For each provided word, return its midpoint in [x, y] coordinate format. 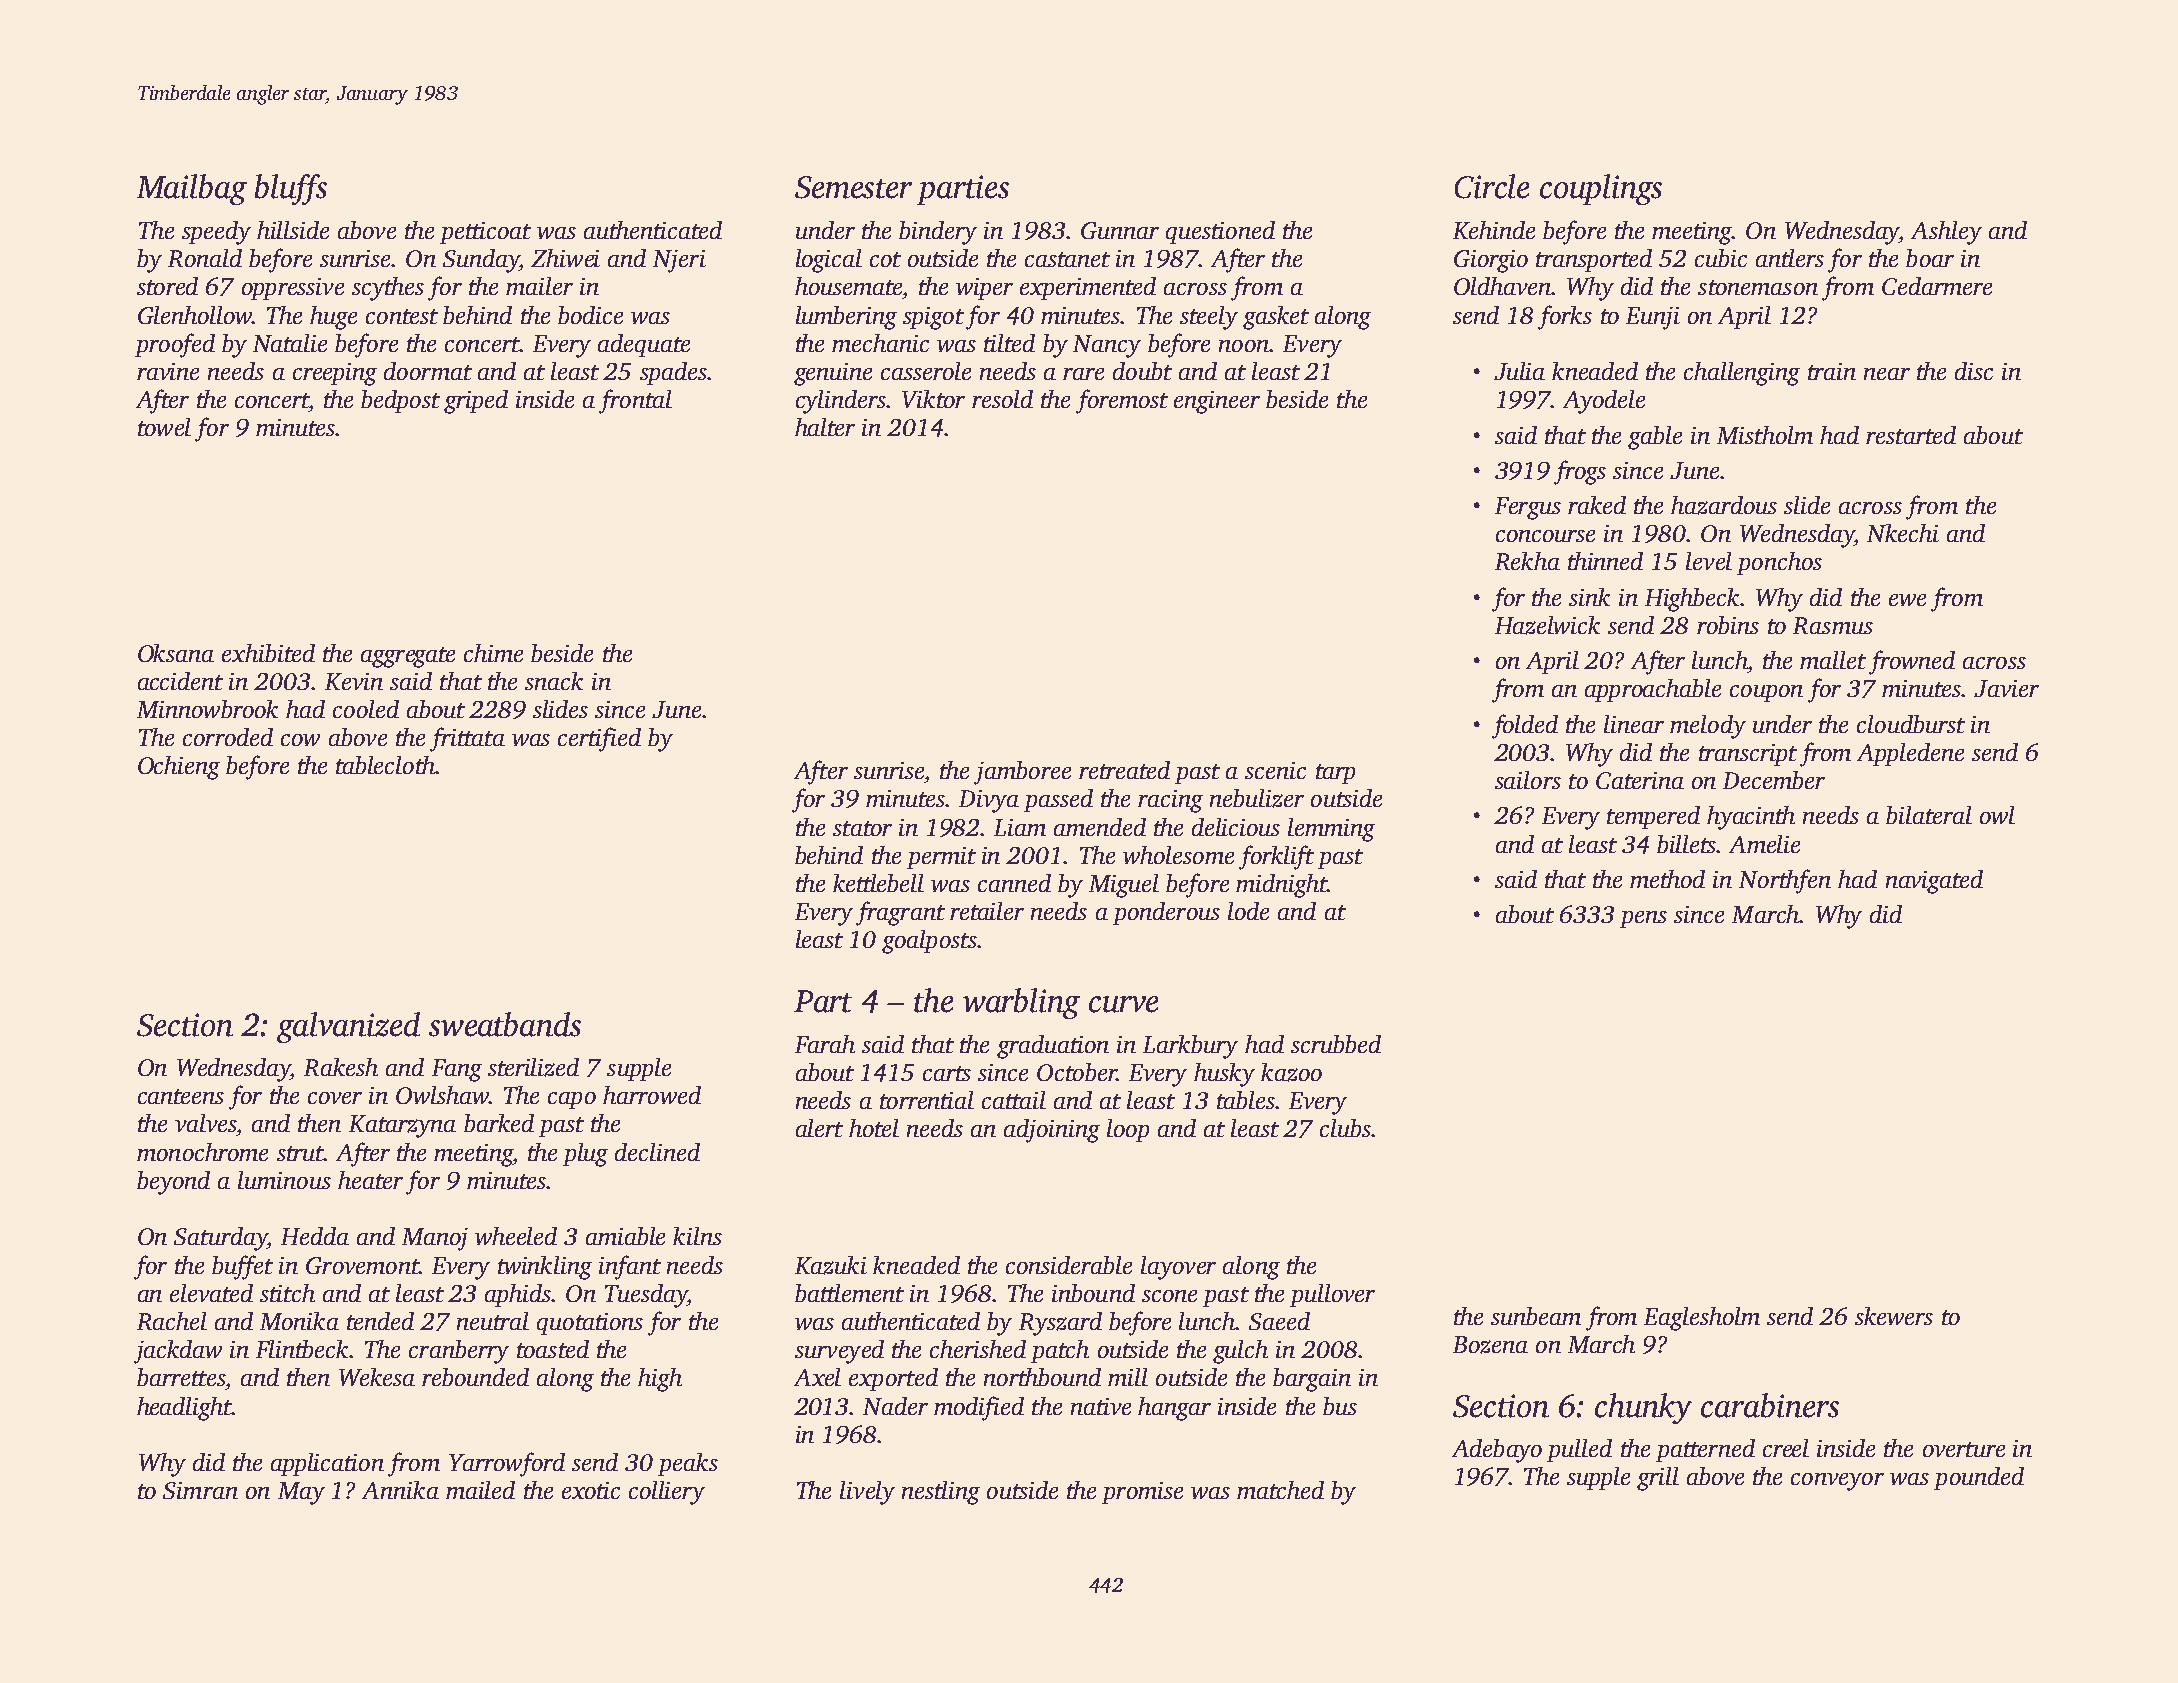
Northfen [1785, 881]
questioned [1220, 232]
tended [380, 1321]
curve [1123, 1004]
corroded [228, 737]
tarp [1335, 774]
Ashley [1946, 233]
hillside [293, 230]
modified [979, 1408]
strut [300, 1153]
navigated [1934, 882]
